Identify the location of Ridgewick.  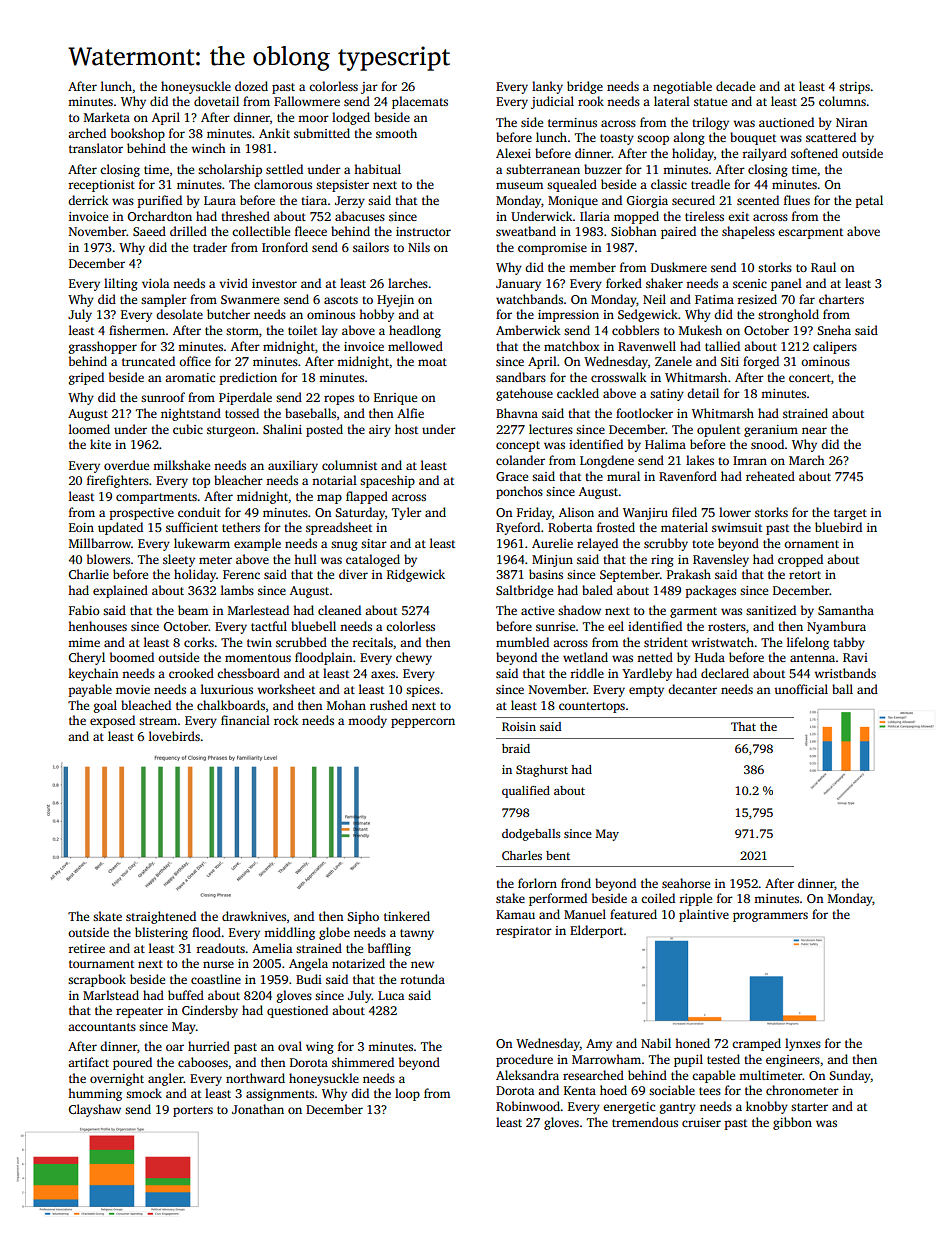
(416, 575).
